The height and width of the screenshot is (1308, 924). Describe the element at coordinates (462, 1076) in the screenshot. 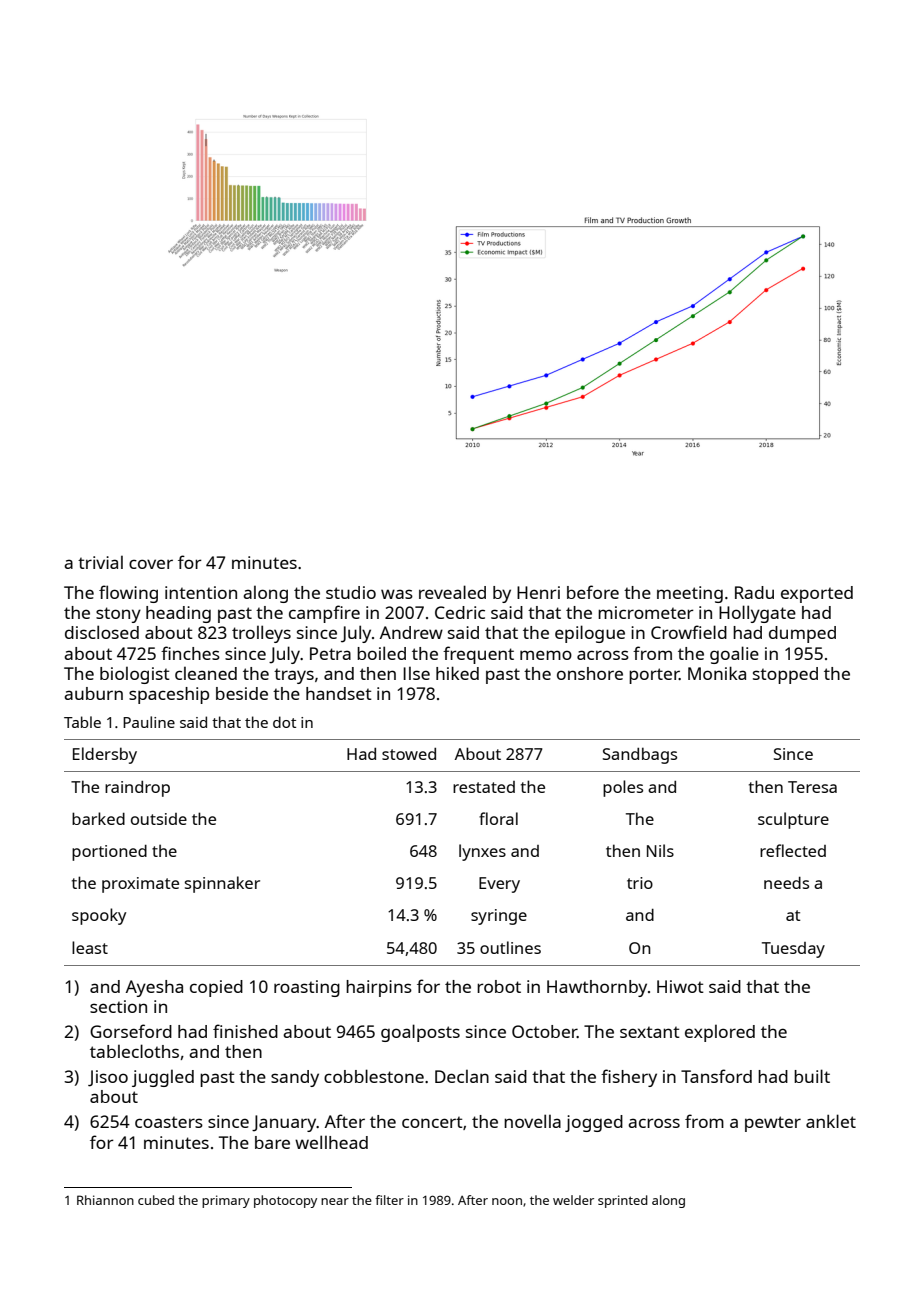

I see `Declan` at that location.
